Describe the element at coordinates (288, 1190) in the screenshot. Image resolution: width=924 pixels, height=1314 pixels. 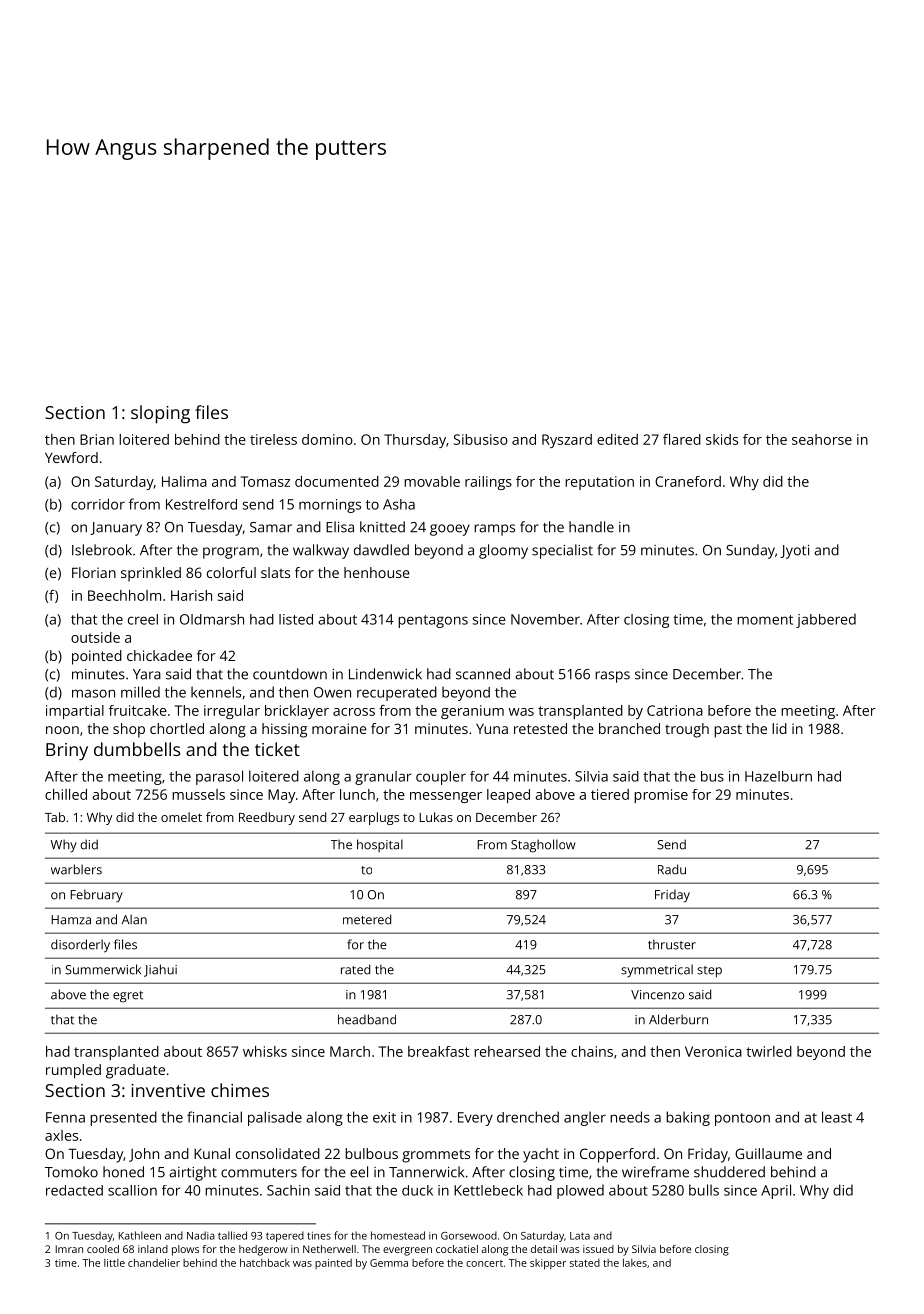
I see `Sachin` at that location.
